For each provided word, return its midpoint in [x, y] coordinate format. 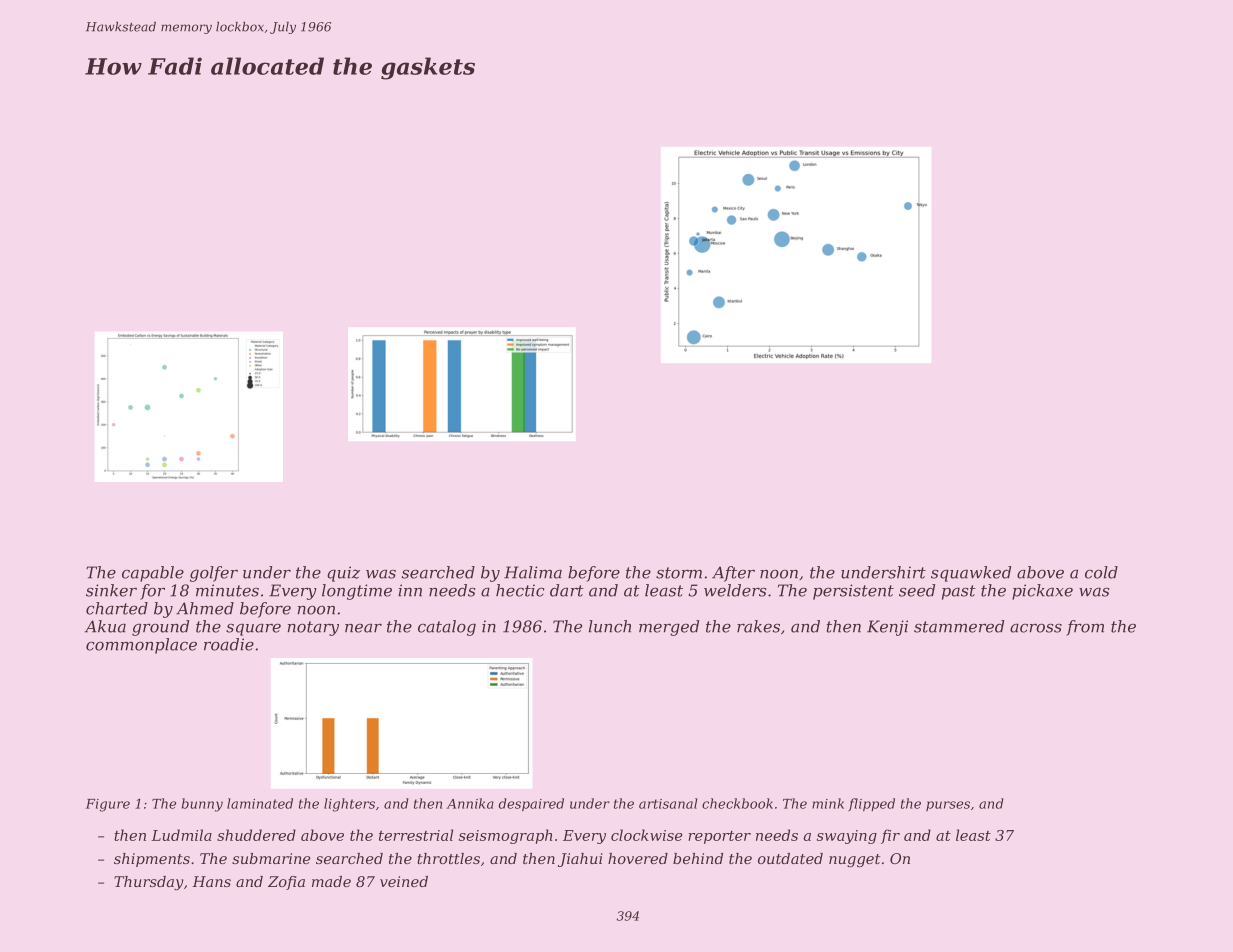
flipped [871, 804]
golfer [214, 574]
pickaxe [1042, 592]
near [363, 628]
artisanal [668, 803]
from [1085, 628]
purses [948, 806]
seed [917, 590]
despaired [531, 804]
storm [679, 573]
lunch [610, 626]
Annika [470, 803]
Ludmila [181, 835]
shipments [152, 860]
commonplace [141, 646]
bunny [202, 805]
